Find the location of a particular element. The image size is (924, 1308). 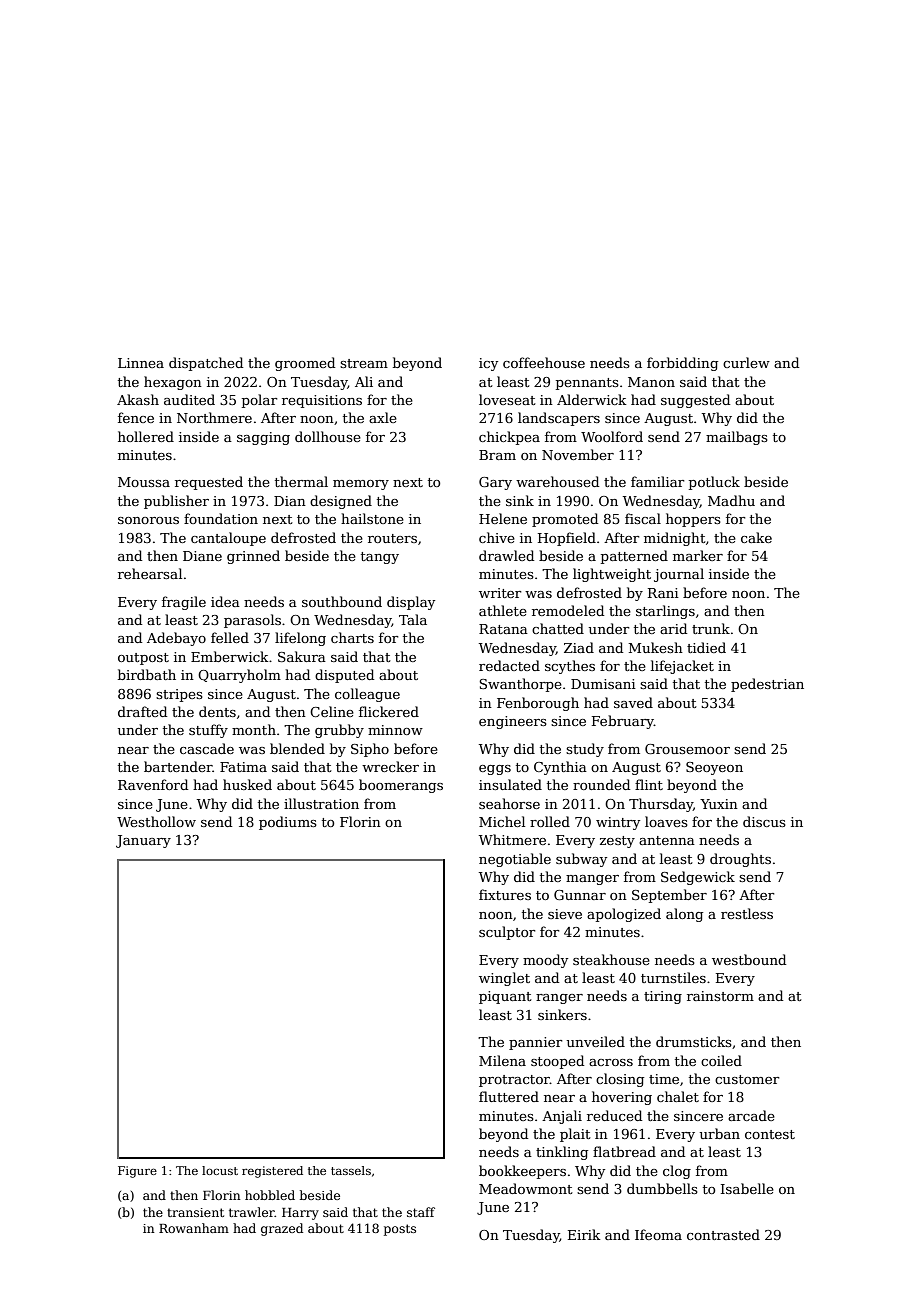

Rowanham is located at coordinates (194, 1228).
